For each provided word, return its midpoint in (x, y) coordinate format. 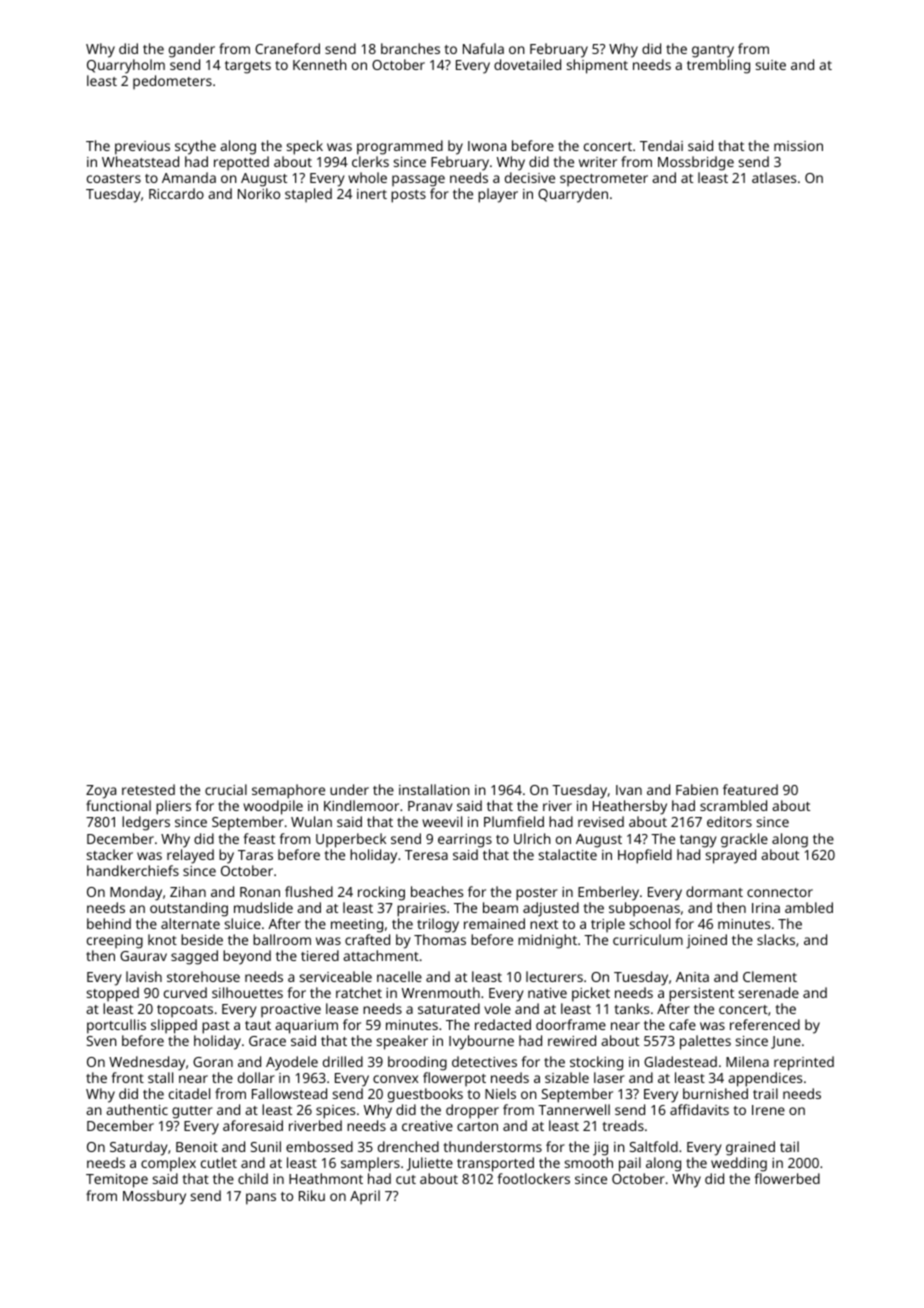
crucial (226, 789)
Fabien (697, 789)
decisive (530, 177)
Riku (312, 1195)
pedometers (172, 82)
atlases (774, 177)
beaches (437, 891)
